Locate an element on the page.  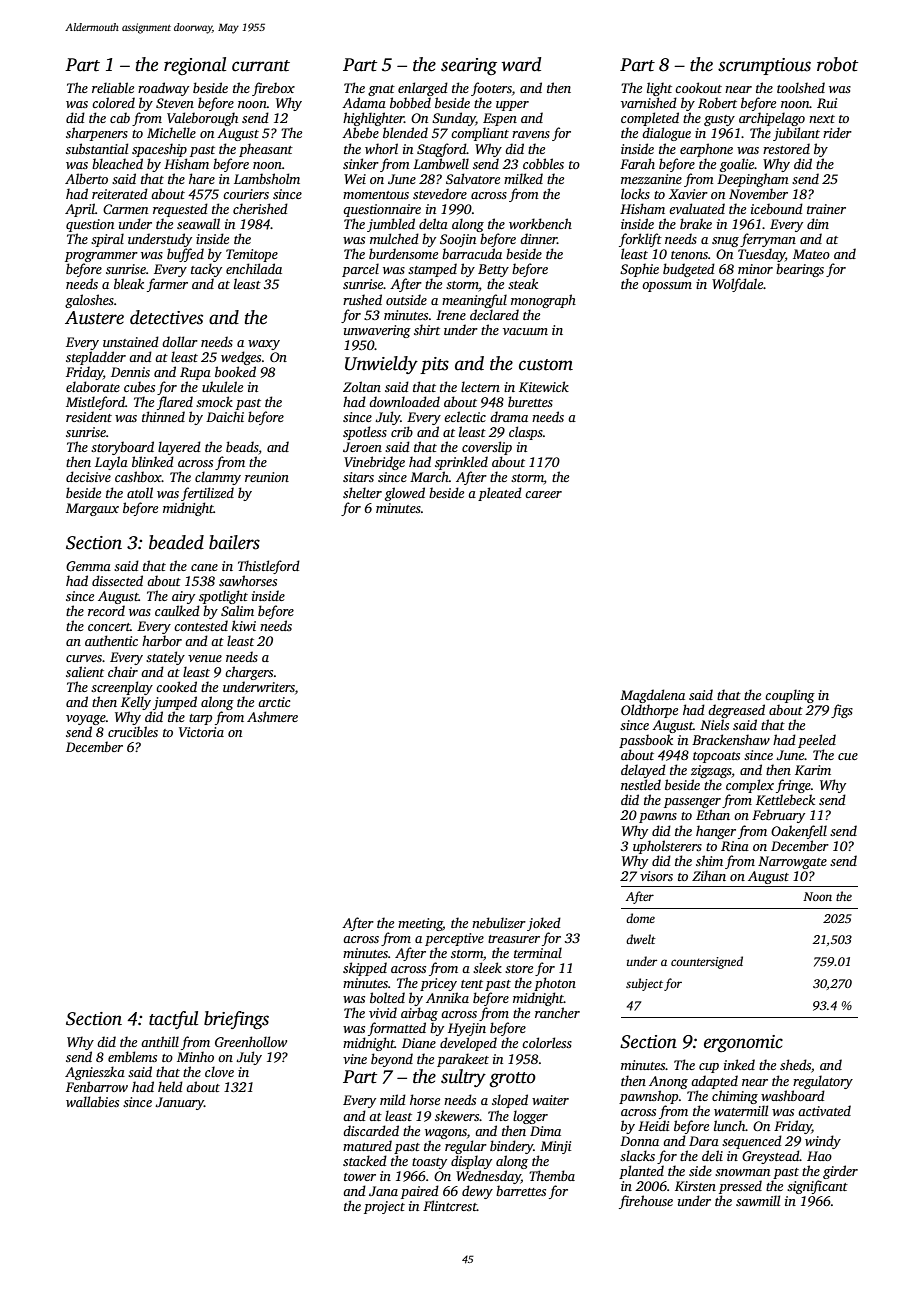
barrettes is located at coordinates (521, 1190).
